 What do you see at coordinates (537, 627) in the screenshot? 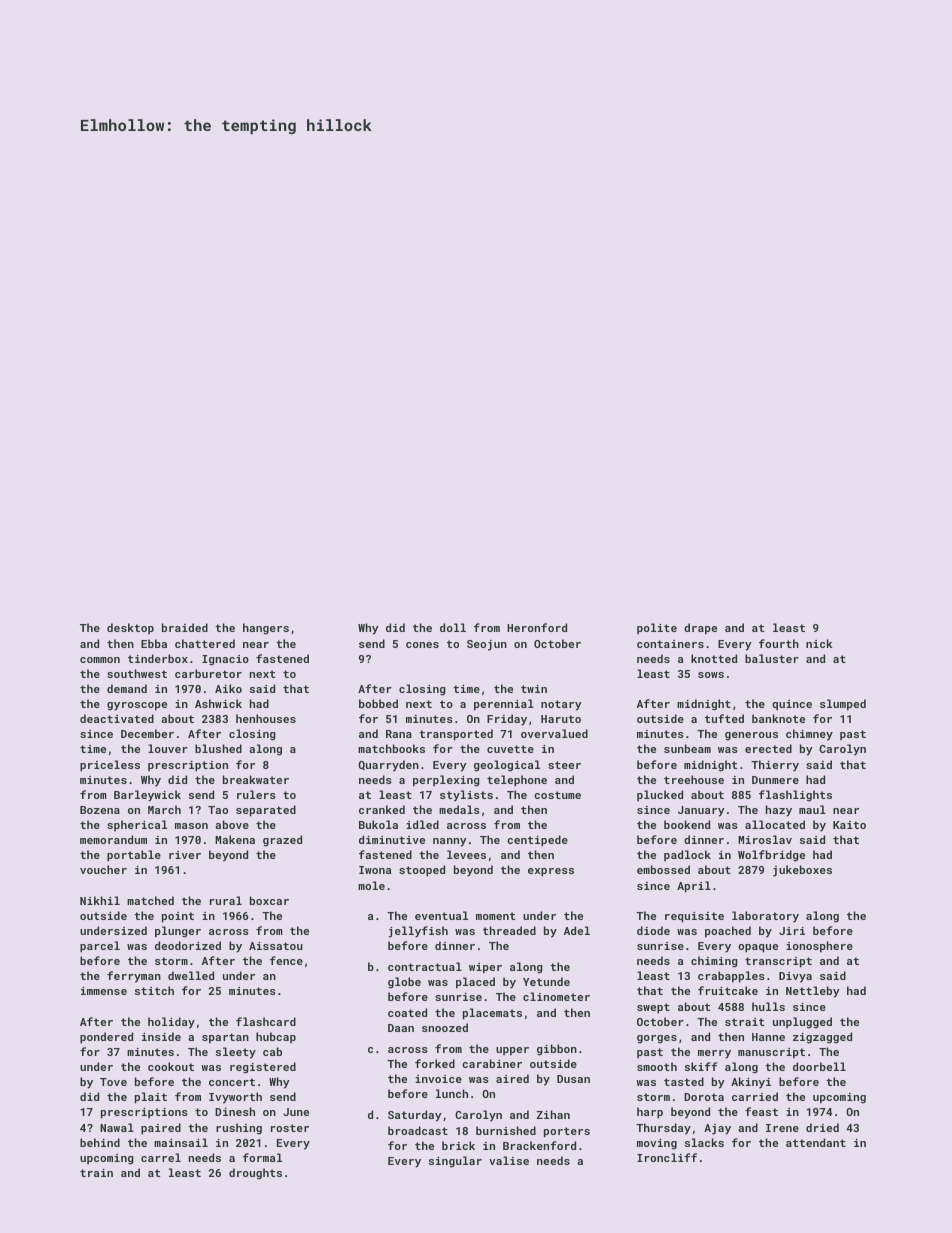
I see `Heronford` at bounding box center [537, 627].
